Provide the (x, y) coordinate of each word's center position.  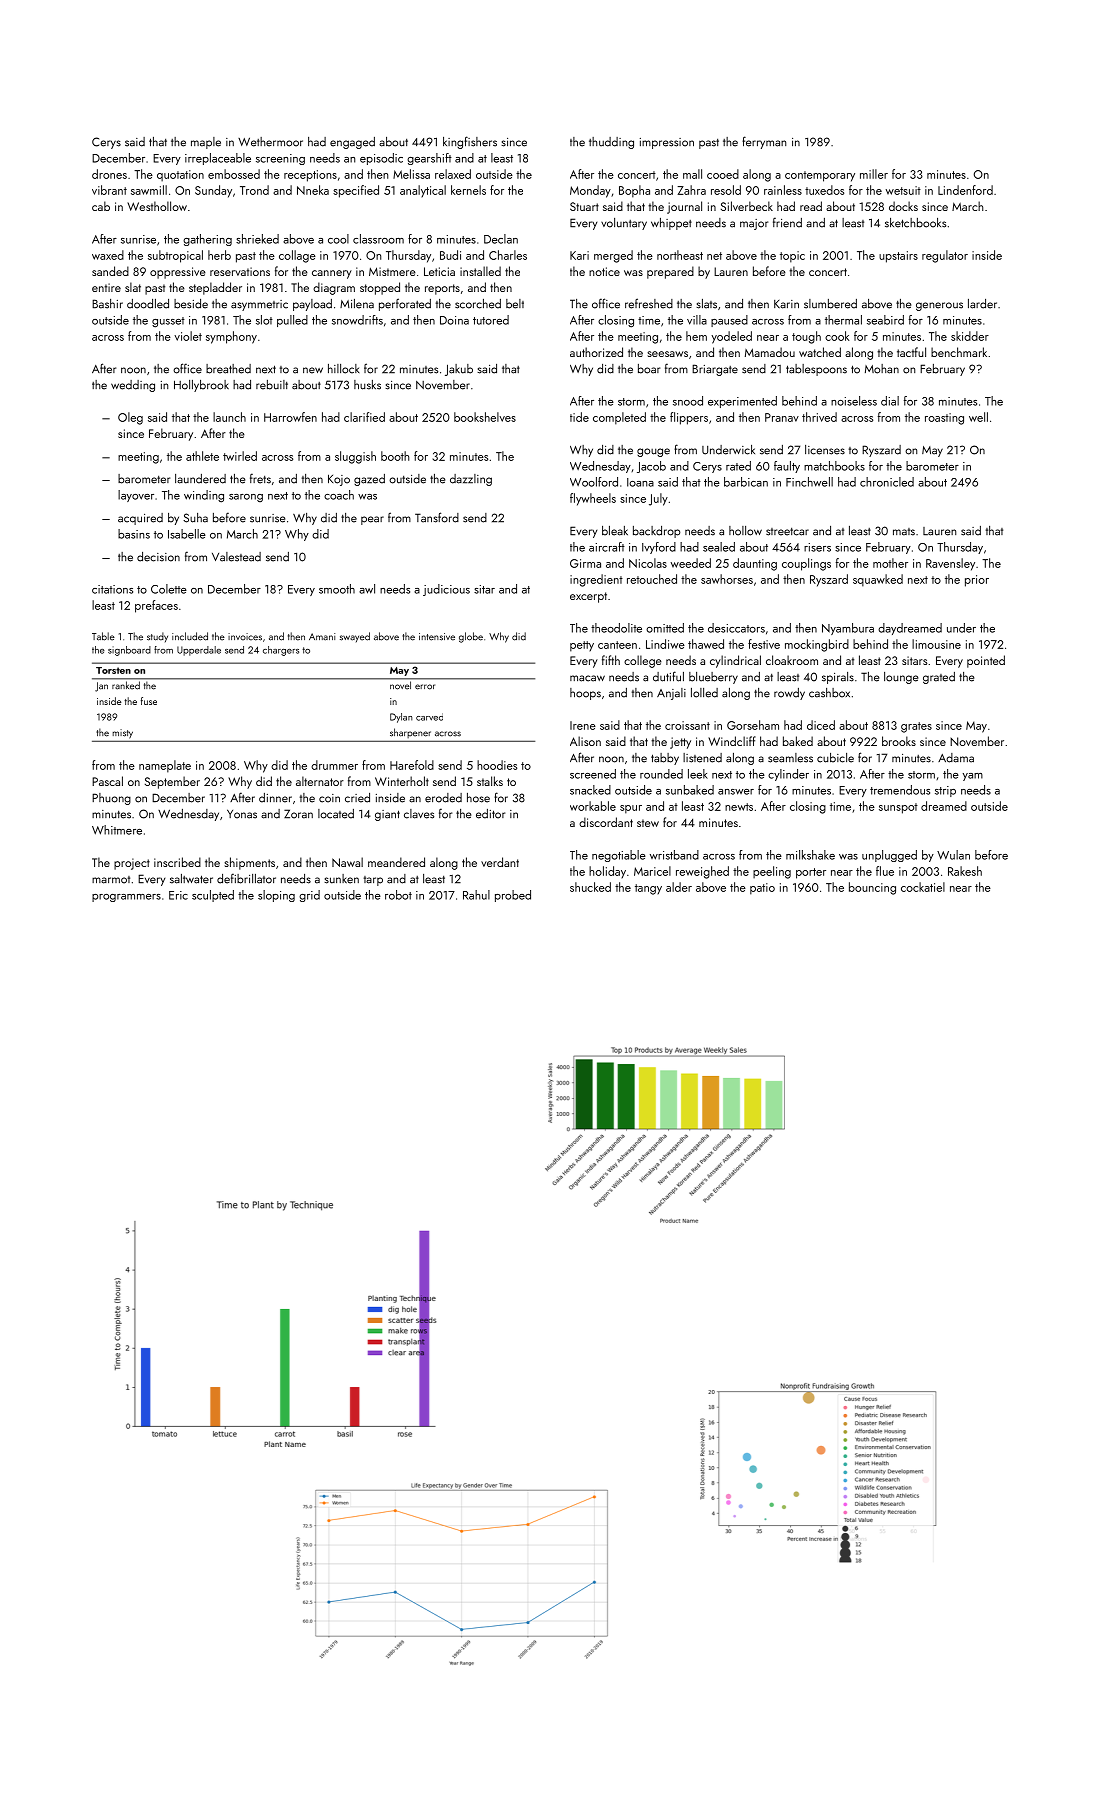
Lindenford (965, 190)
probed (513, 896)
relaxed (453, 174)
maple (206, 143)
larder (982, 304)
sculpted (213, 896)
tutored (491, 320)
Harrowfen (290, 417)
